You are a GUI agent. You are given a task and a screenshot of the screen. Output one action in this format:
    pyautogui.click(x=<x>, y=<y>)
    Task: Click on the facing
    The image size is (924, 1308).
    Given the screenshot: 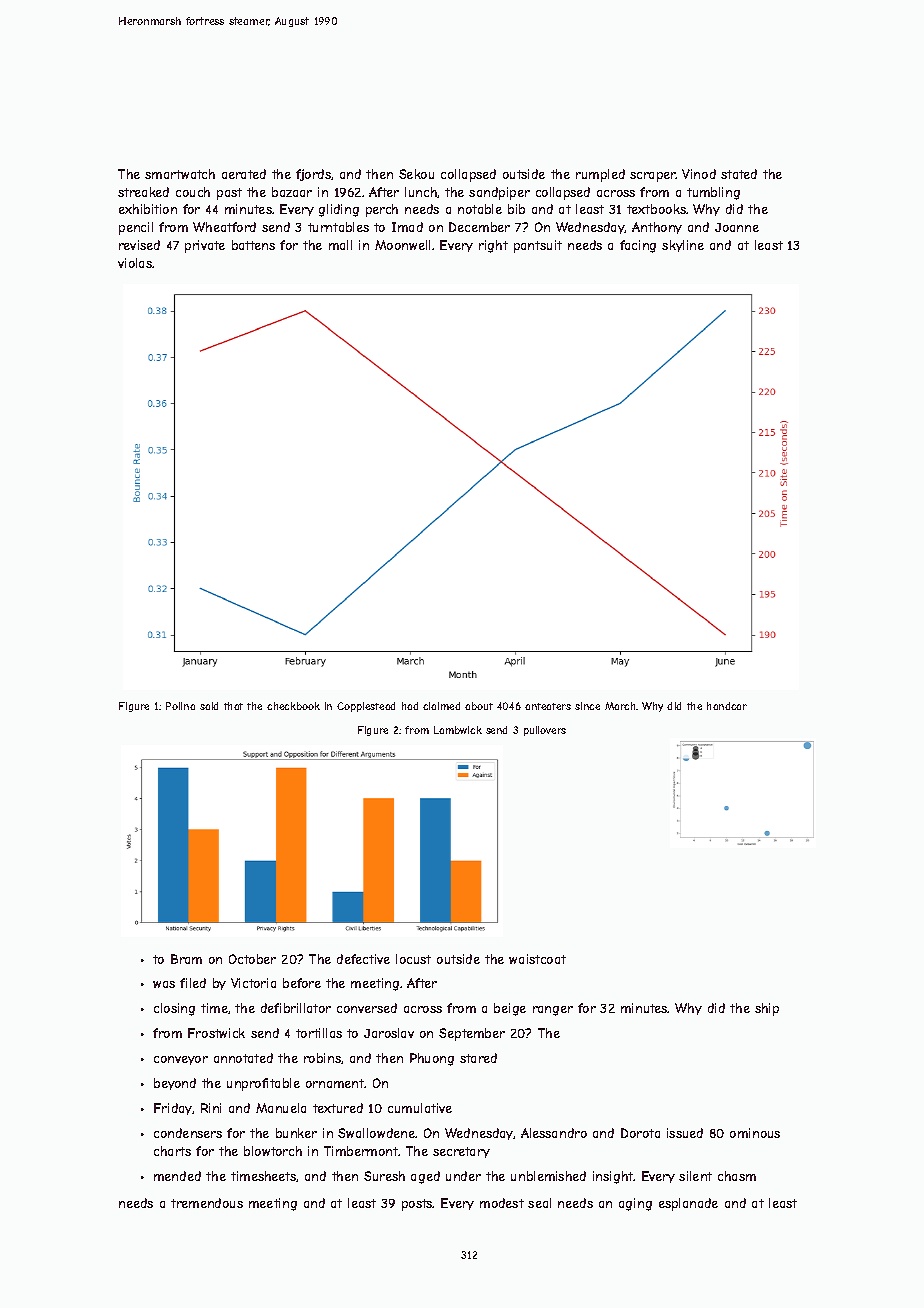 What is the action you would take?
    pyautogui.click(x=638, y=246)
